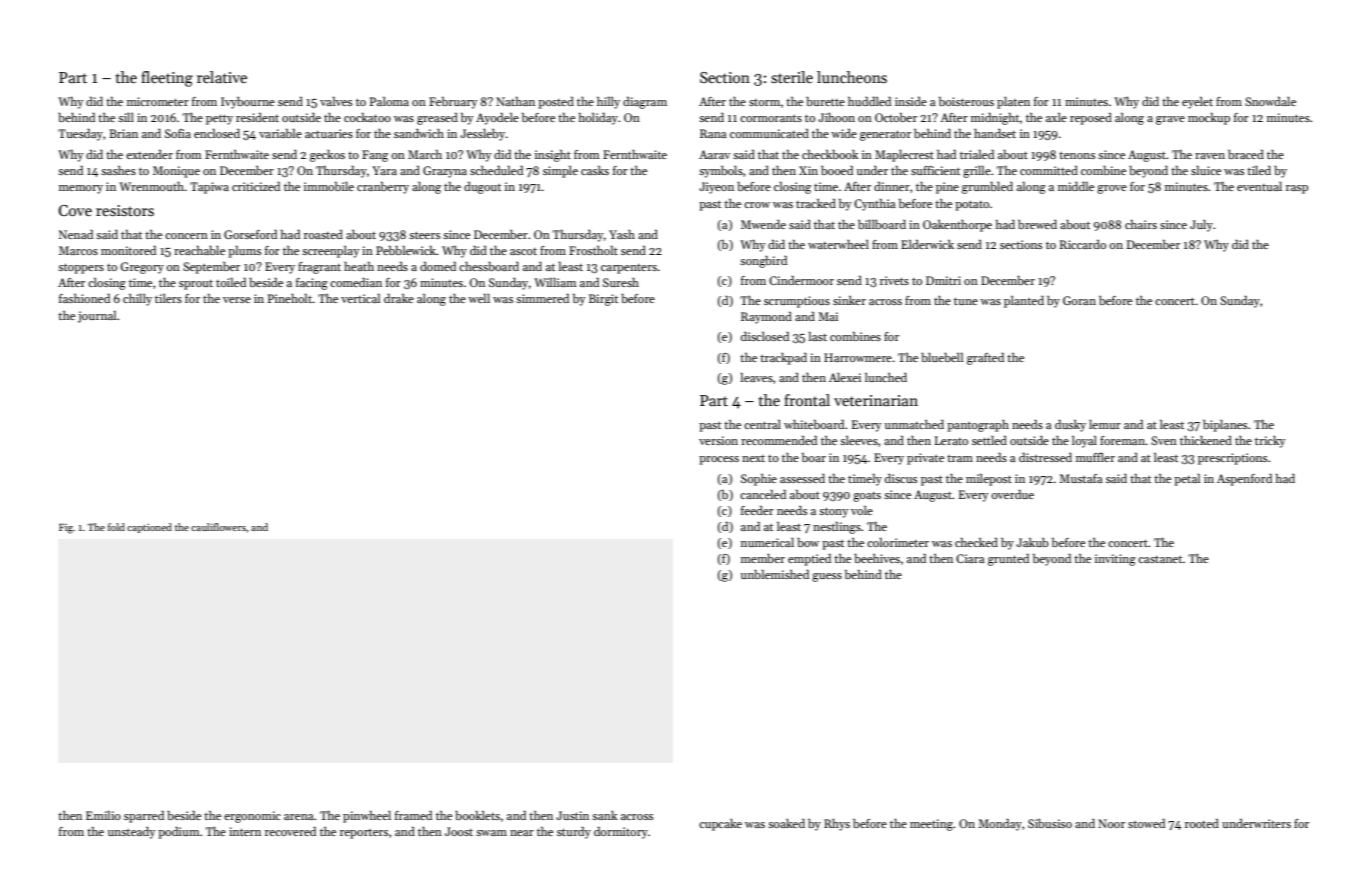  Describe the element at coordinates (827, 577) in the page. I see `guess` at that location.
